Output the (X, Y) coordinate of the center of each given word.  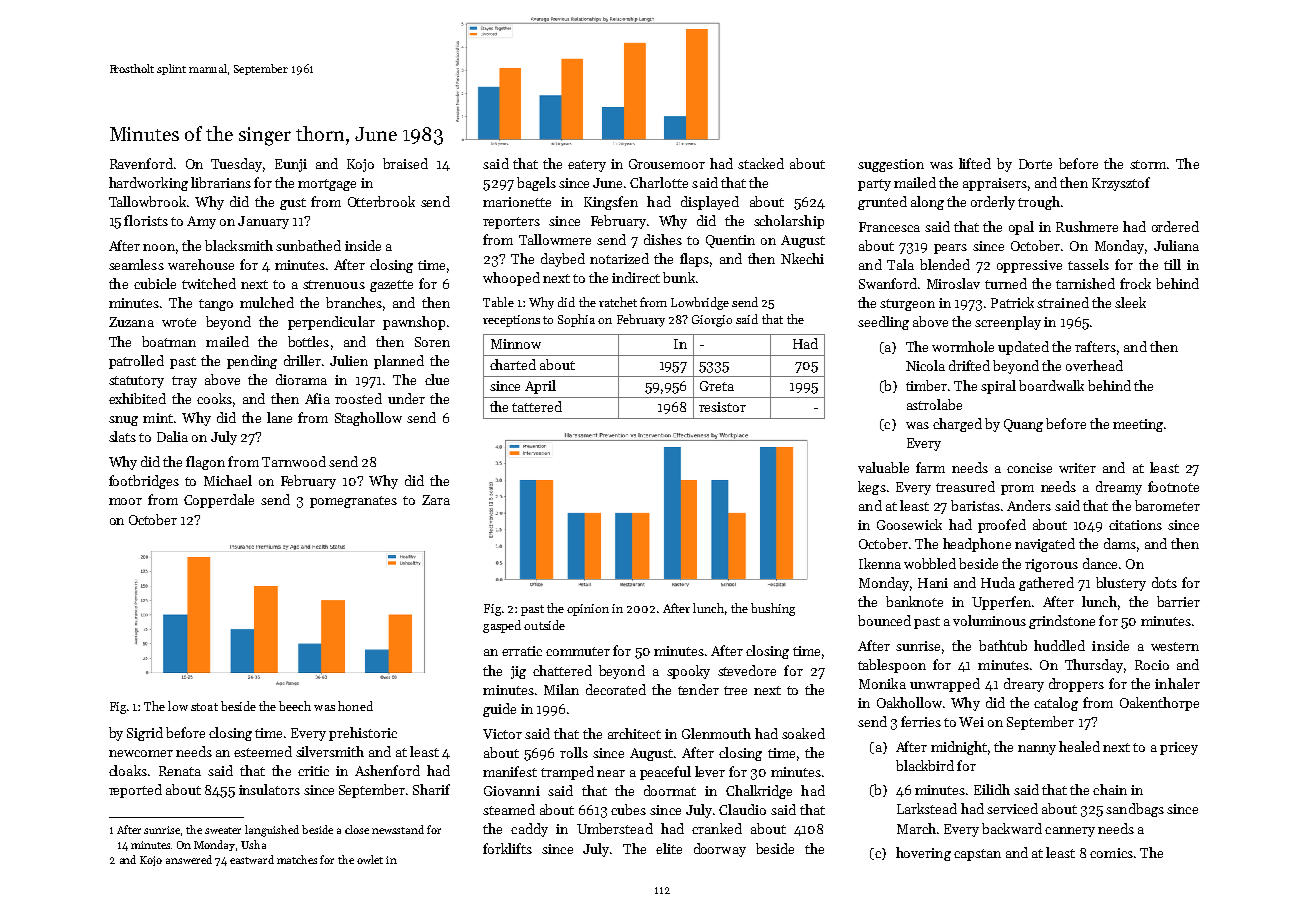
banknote (914, 601)
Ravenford (141, 163)
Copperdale (219, 501)
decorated (616, 689)
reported (135, 791)
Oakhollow (909, 702)
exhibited (137, 398)
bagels (536, 184)
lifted (975, 163)
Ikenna (880, 563)
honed (355, 706)
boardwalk (1051, 385)
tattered (537, 406)
